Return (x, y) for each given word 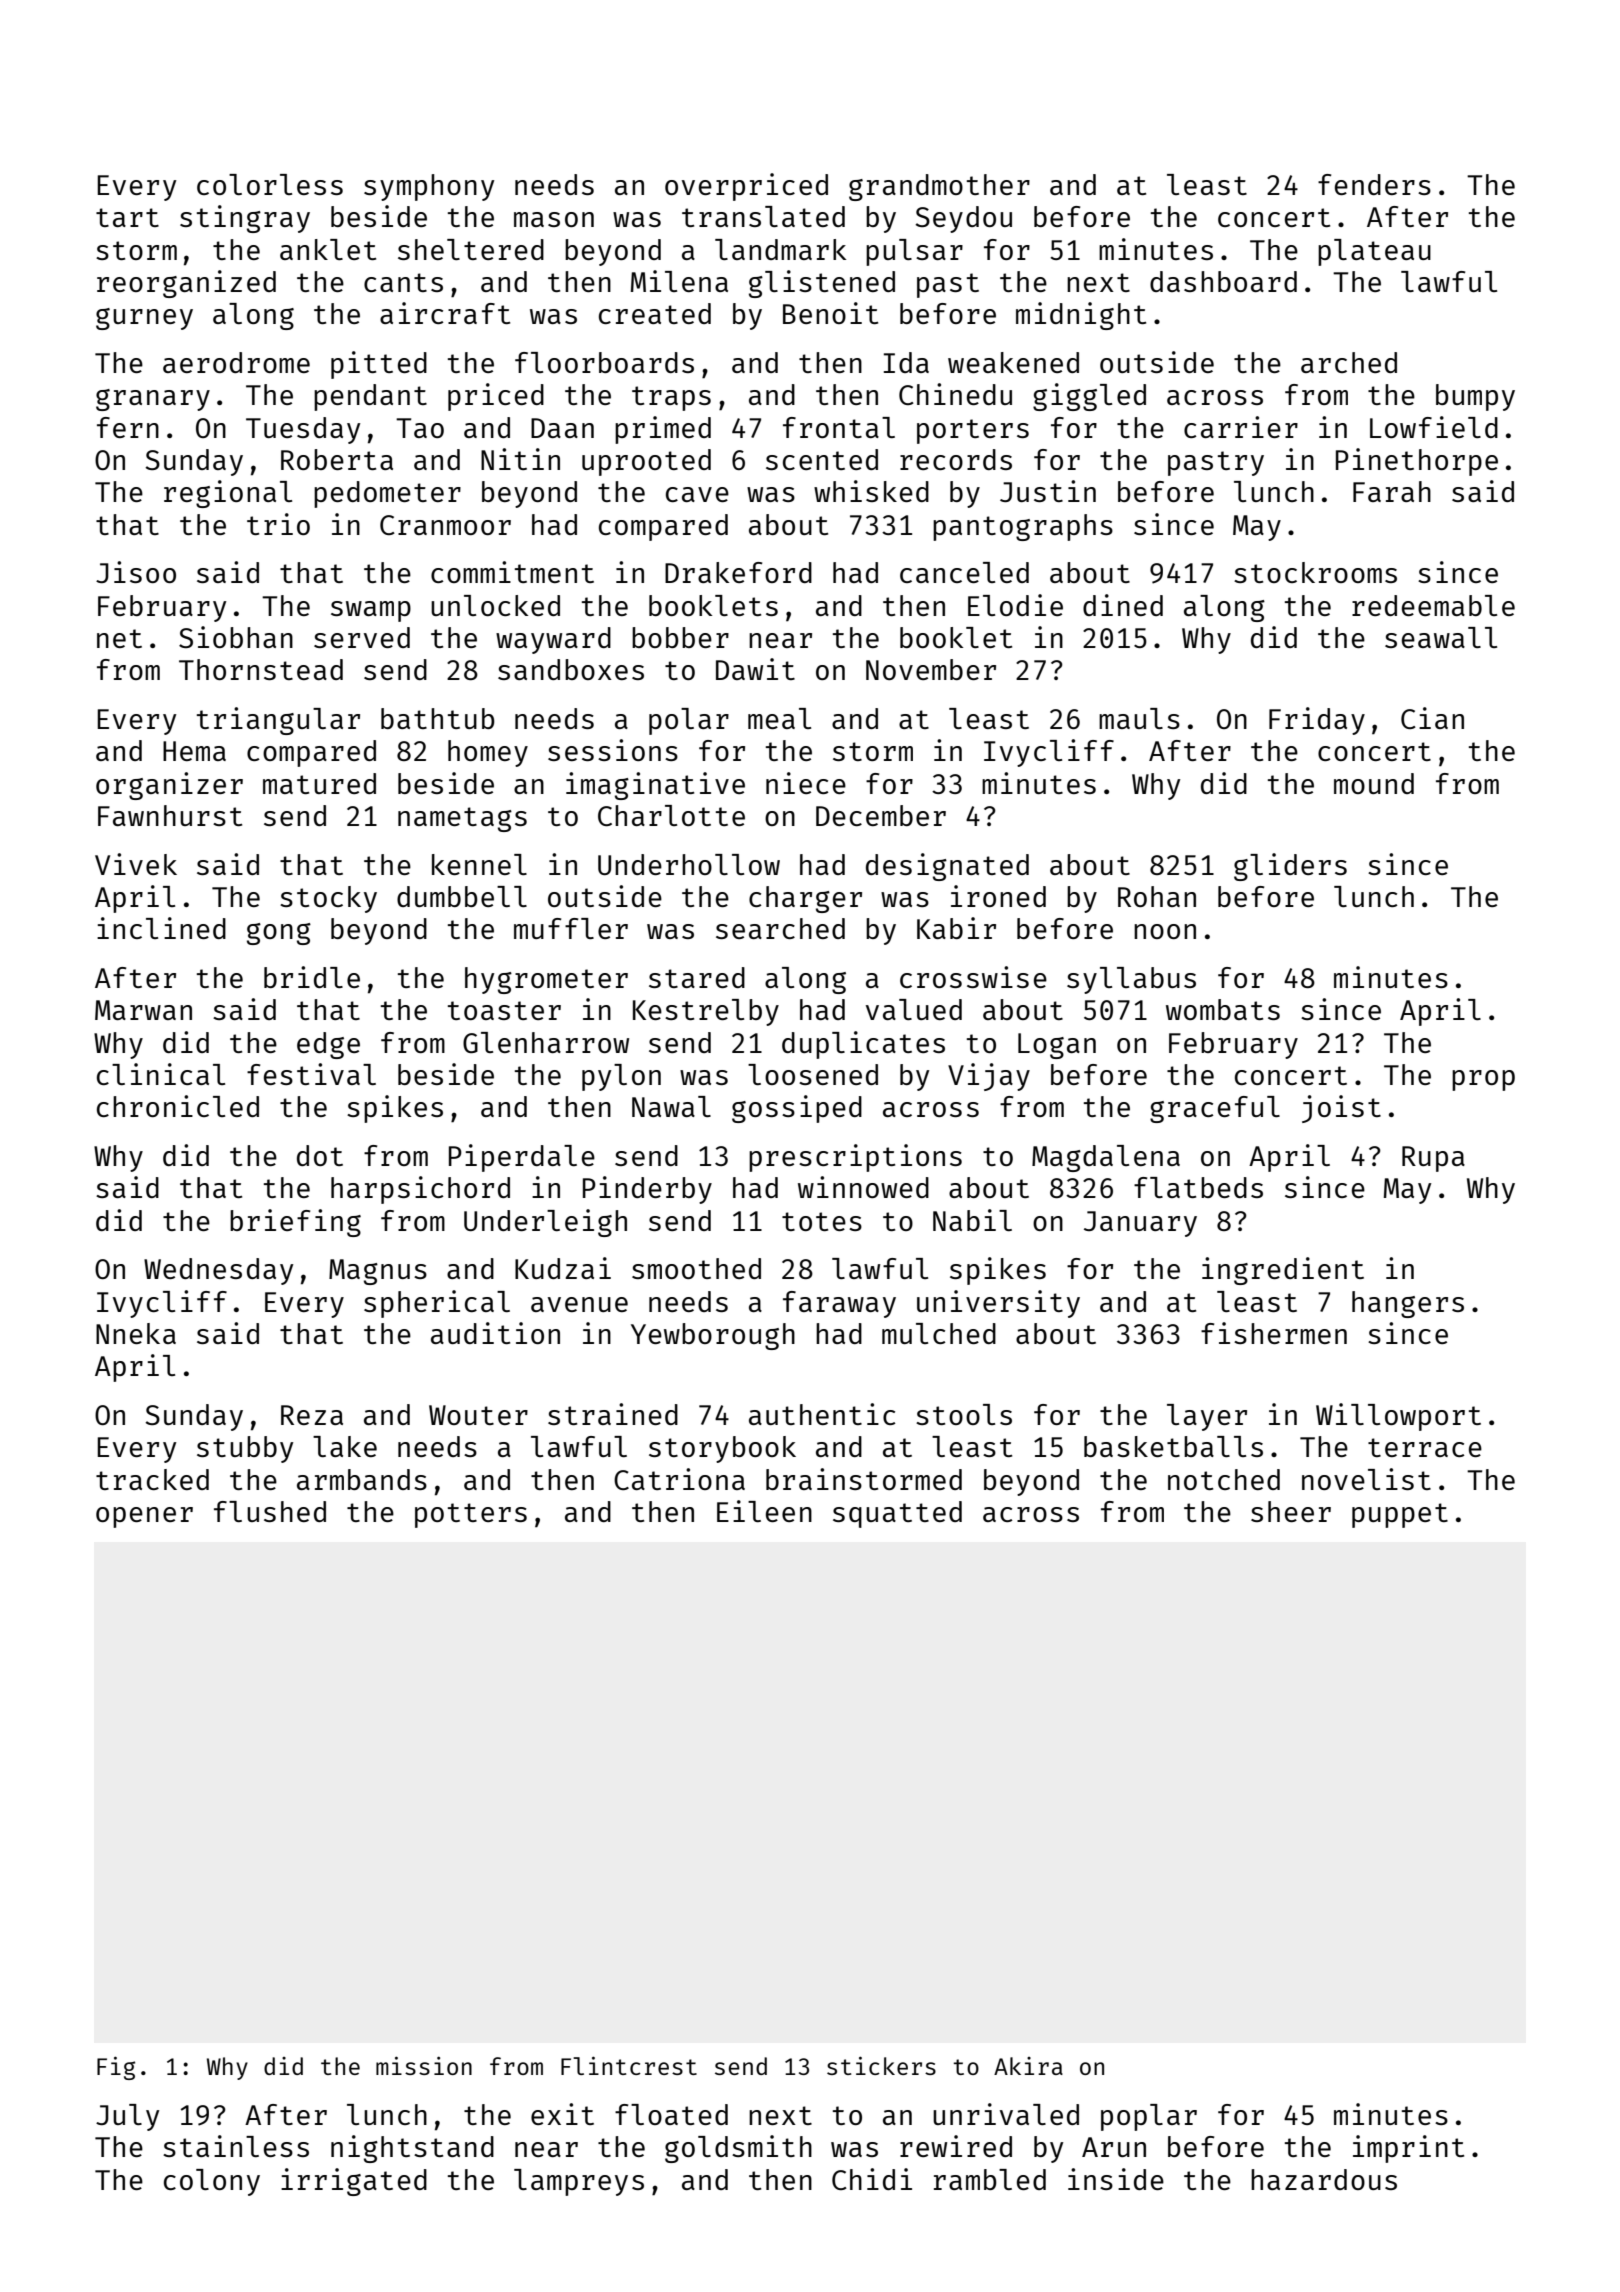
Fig (116, 2068)
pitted (379, 365)
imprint (1408, 2149)
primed (663, 430)
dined (1123, 605)
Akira (1028, 2066)
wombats (1223, 1009)
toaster (504, 1010)
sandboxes (571, 669)
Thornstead (261, 669)
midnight (1081, 316)
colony (212, 2182)
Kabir (956, 928)
